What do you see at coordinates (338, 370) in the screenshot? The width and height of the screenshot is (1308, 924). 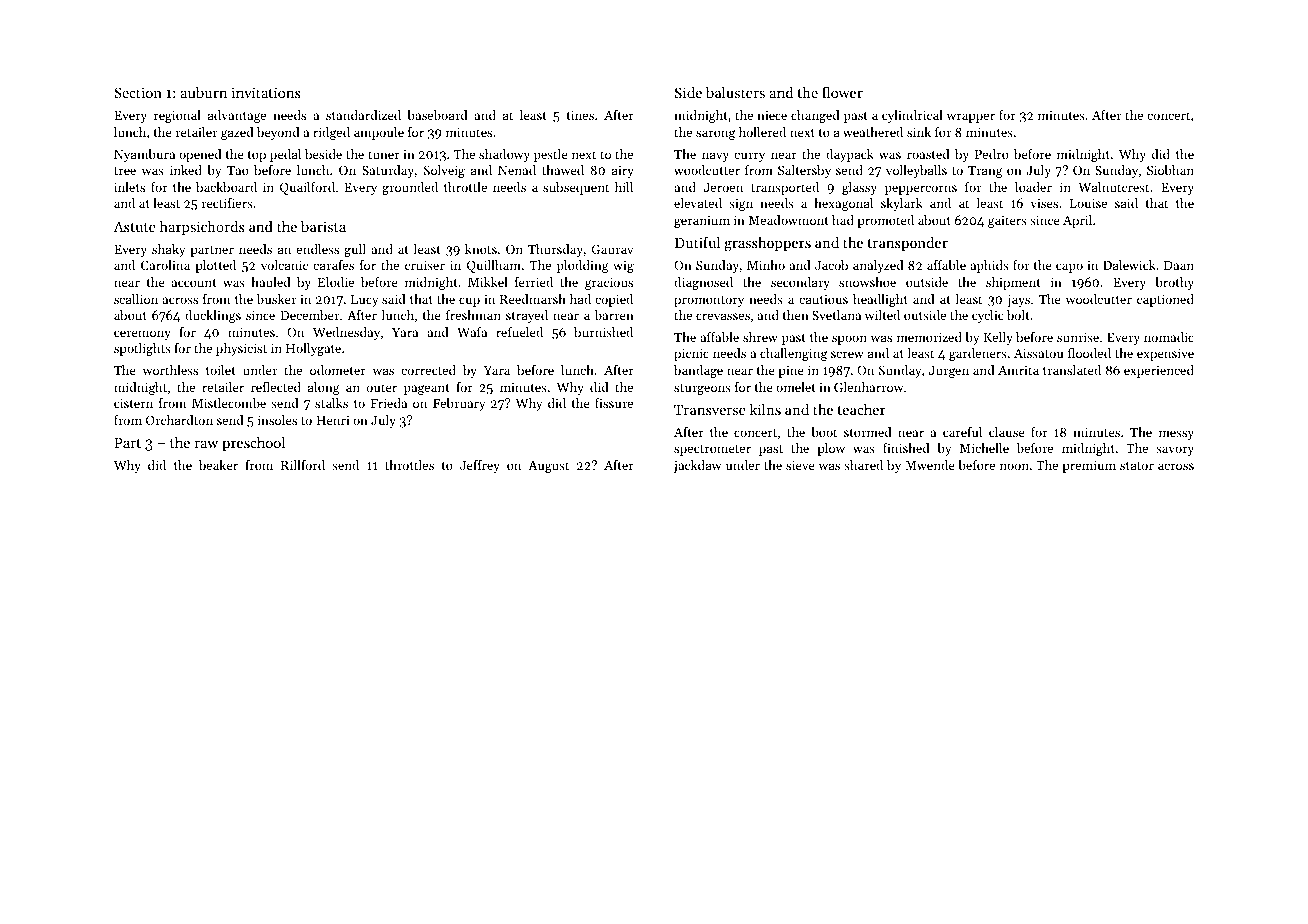 I see `odometer` at bounding box center [338, 370].
